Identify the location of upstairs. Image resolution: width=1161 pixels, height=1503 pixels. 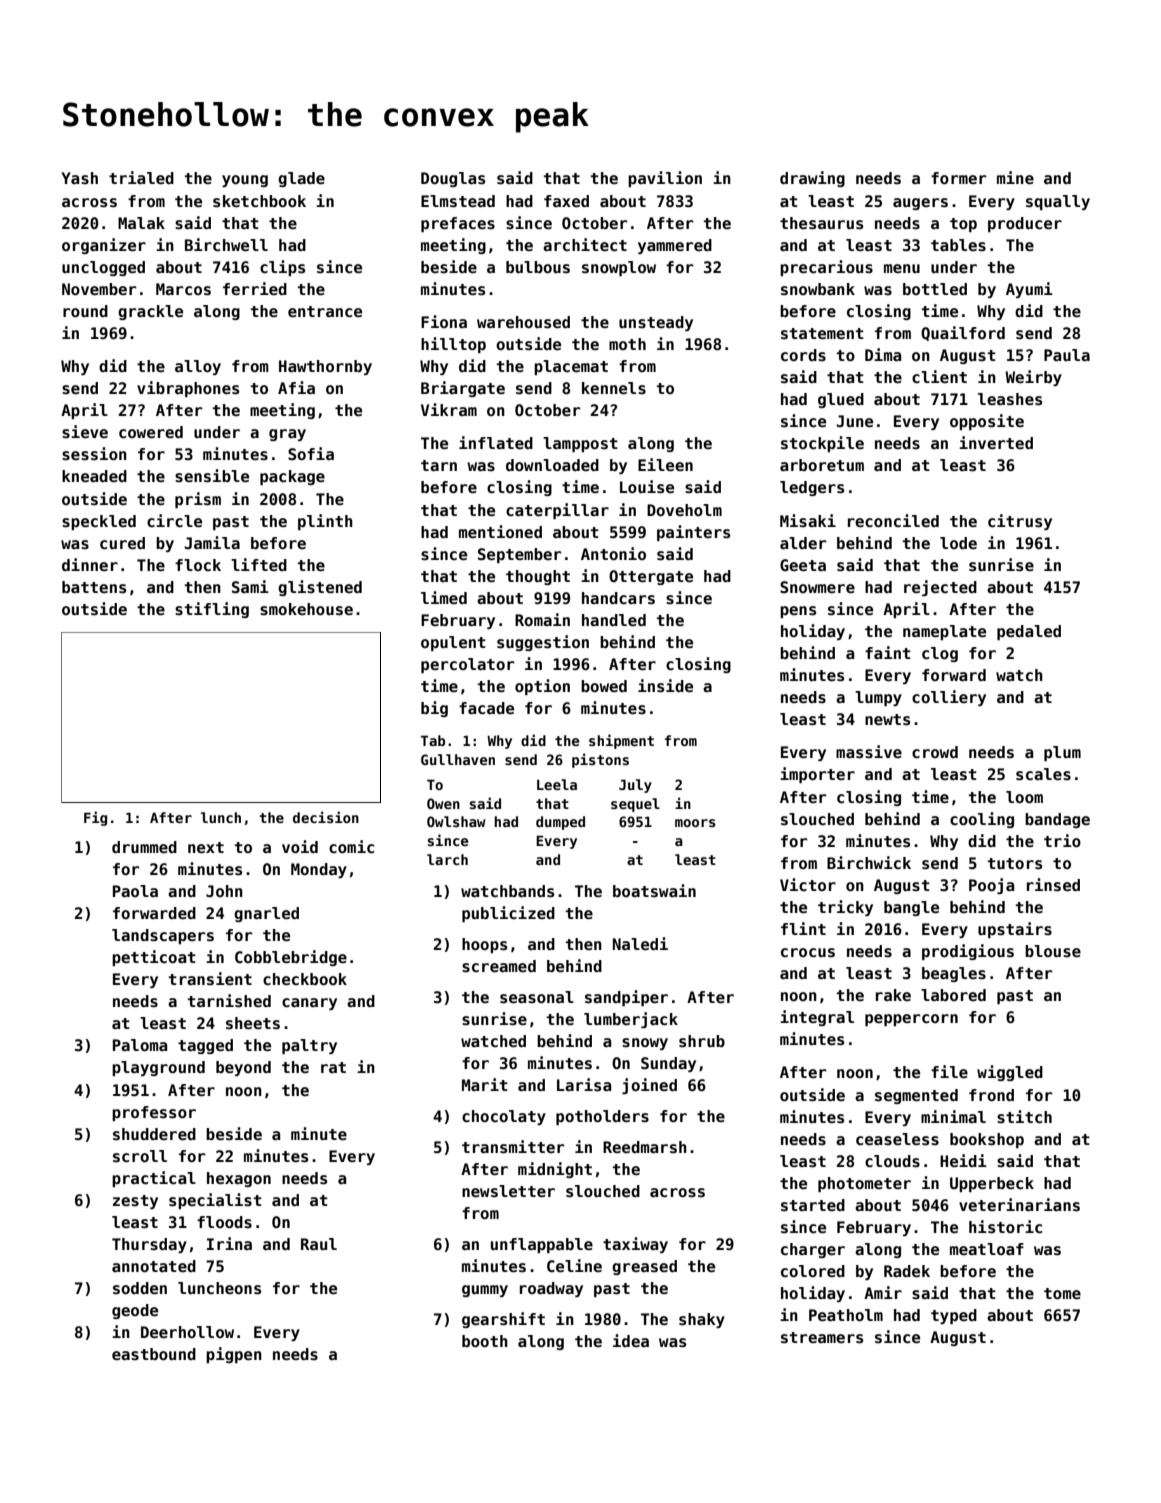
(1015, 930).
